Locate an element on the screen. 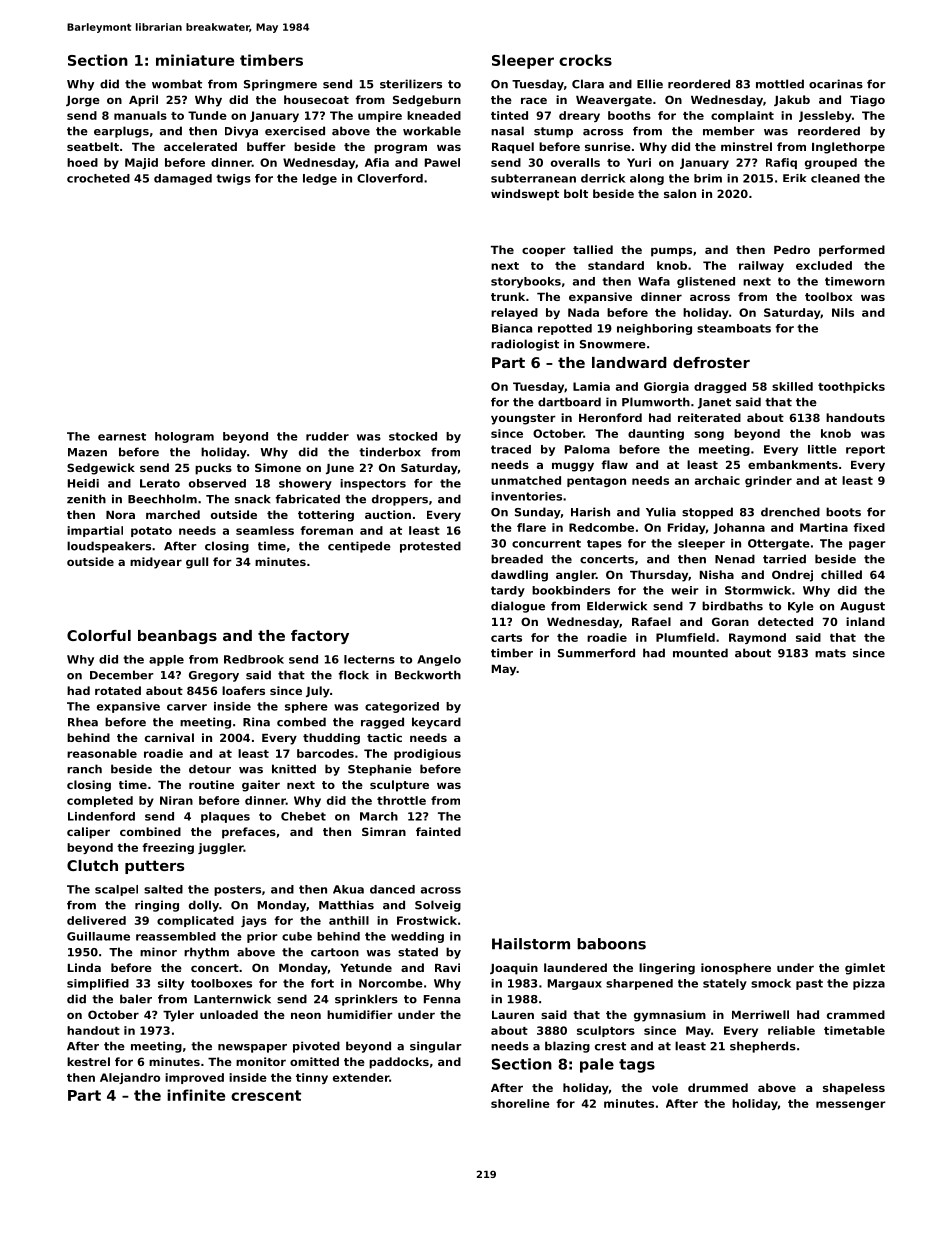 The width and height of the screenshot is (952, 1233). mottled is located at coordinates (780, 84).
